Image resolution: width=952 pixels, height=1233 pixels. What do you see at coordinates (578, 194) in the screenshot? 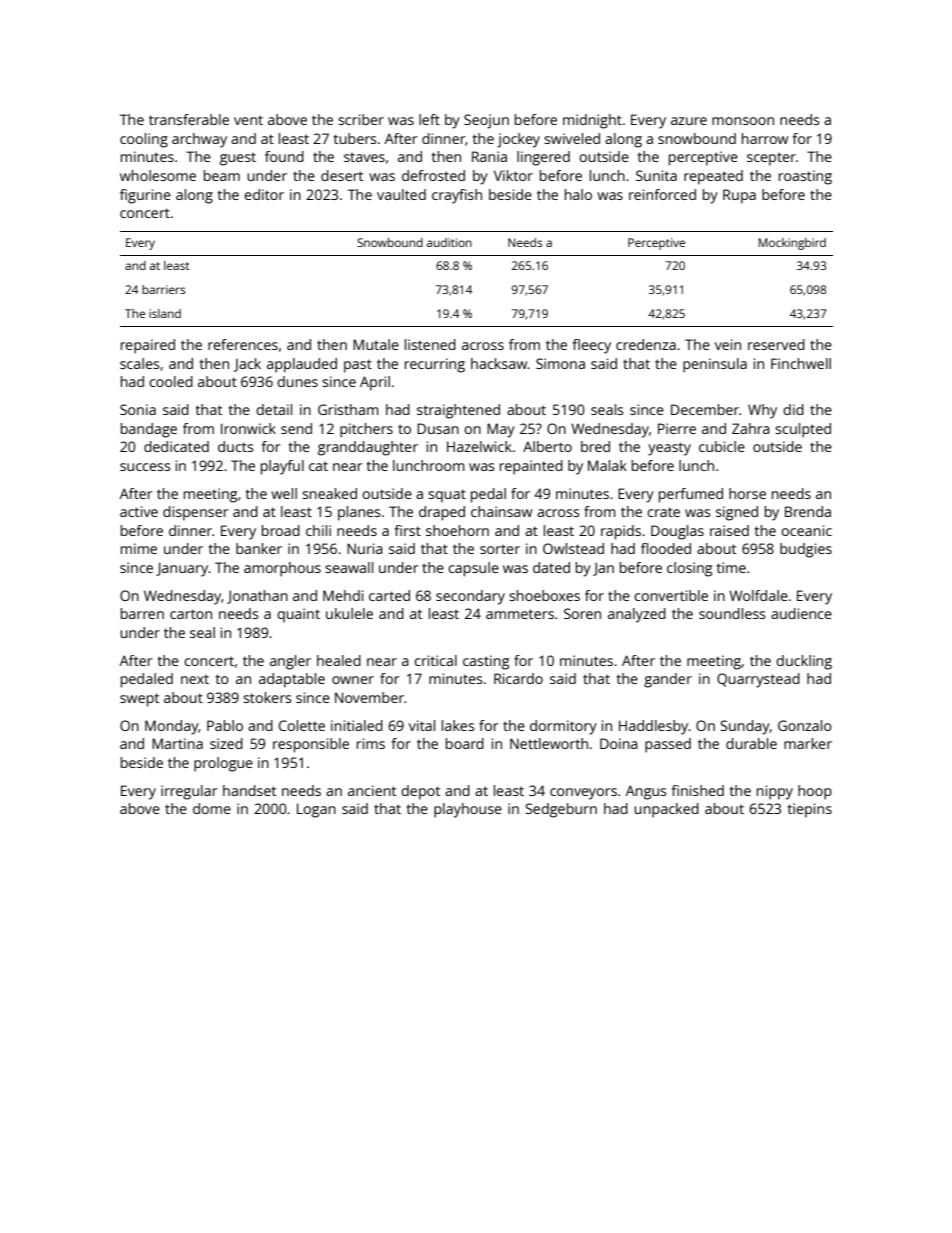
I see `halo` at bounding box center [578, 194].
